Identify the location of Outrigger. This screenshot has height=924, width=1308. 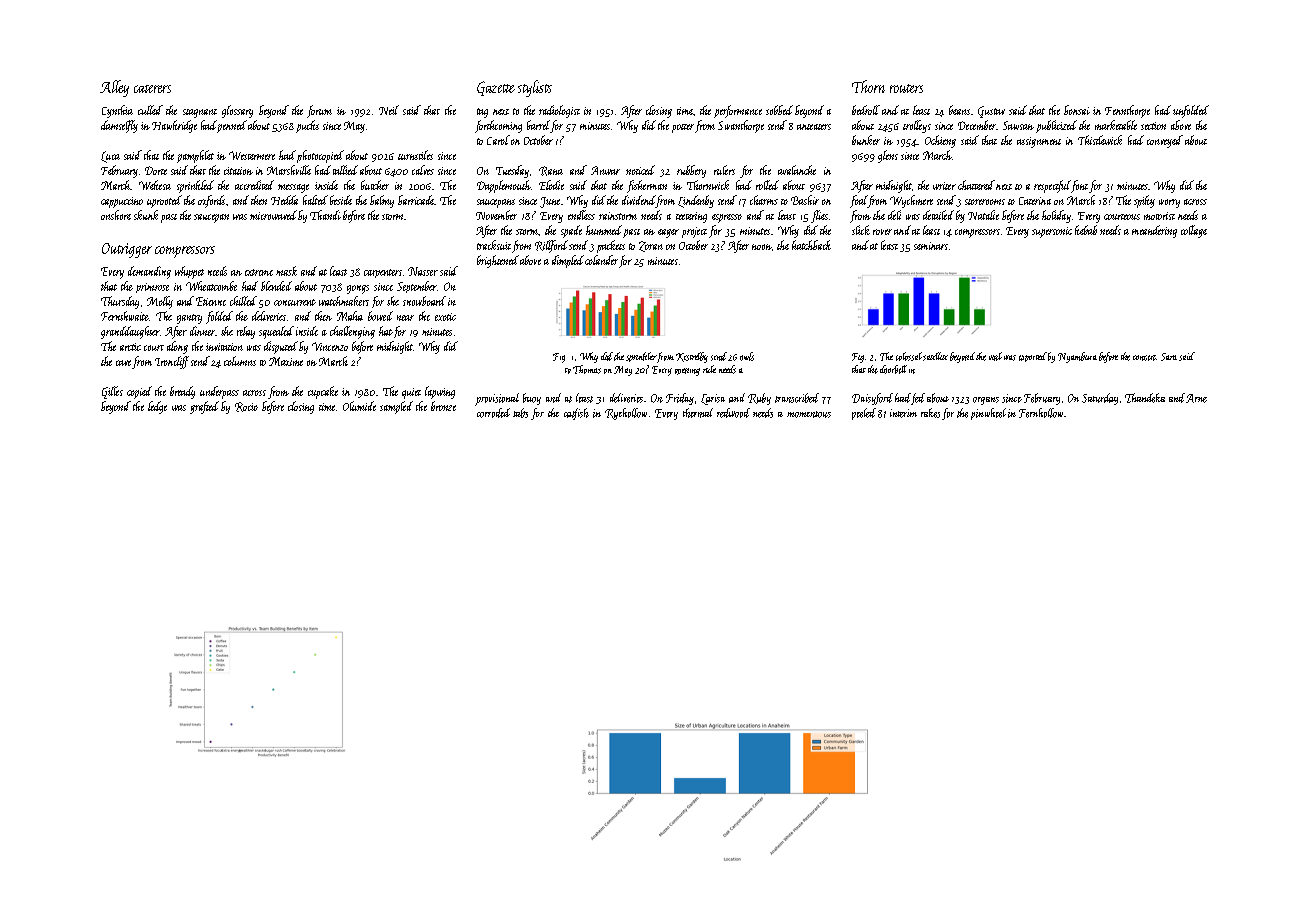
(127, 250).
